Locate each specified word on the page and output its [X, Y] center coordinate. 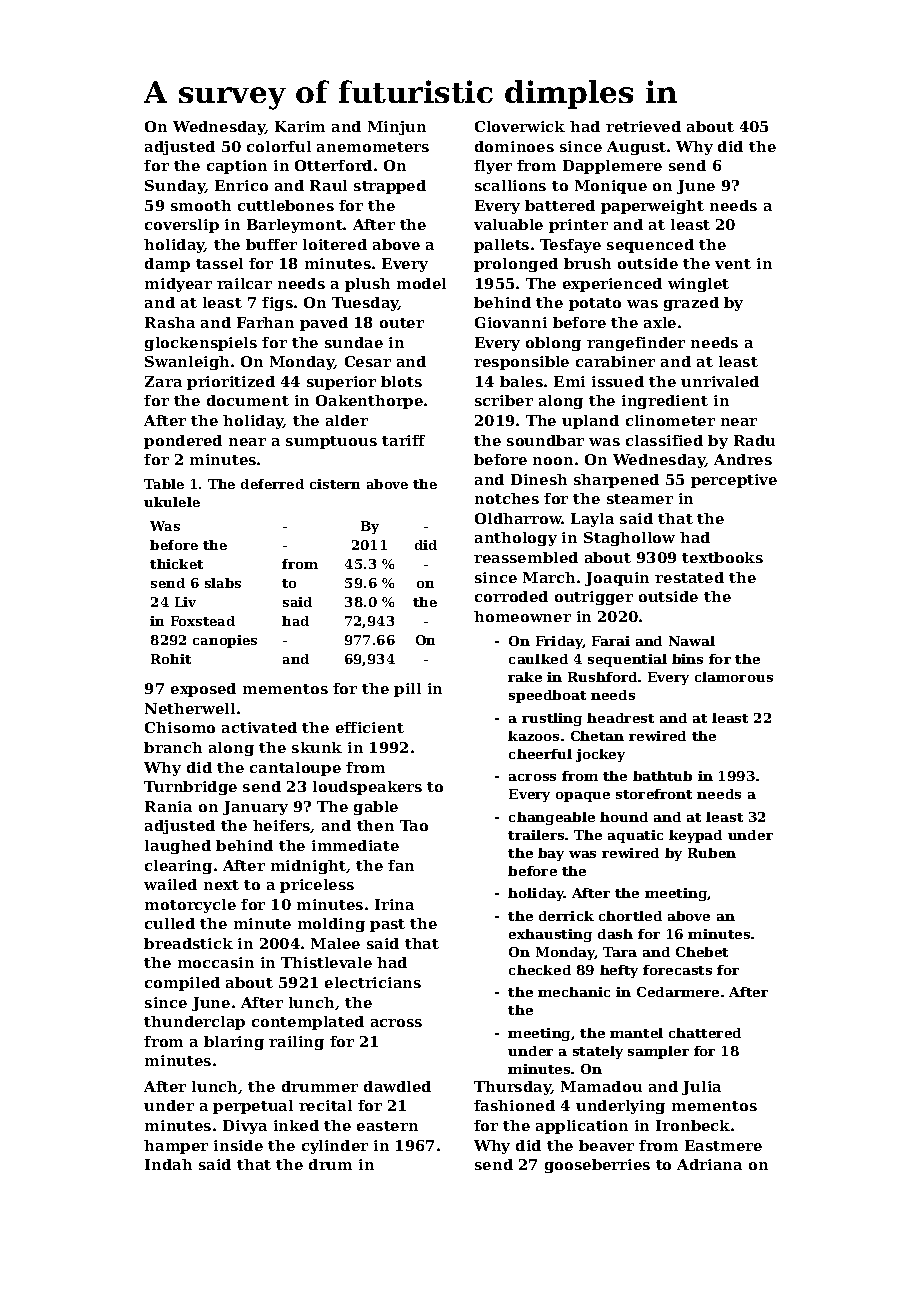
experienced [612, 285]
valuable [508, 224]
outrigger [594, 598]
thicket [176, 564]
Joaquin [617, 579]
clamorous [734, 677]
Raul [328, 185]
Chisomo [180, 727]
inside [238, 1145]
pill [407, 690]
